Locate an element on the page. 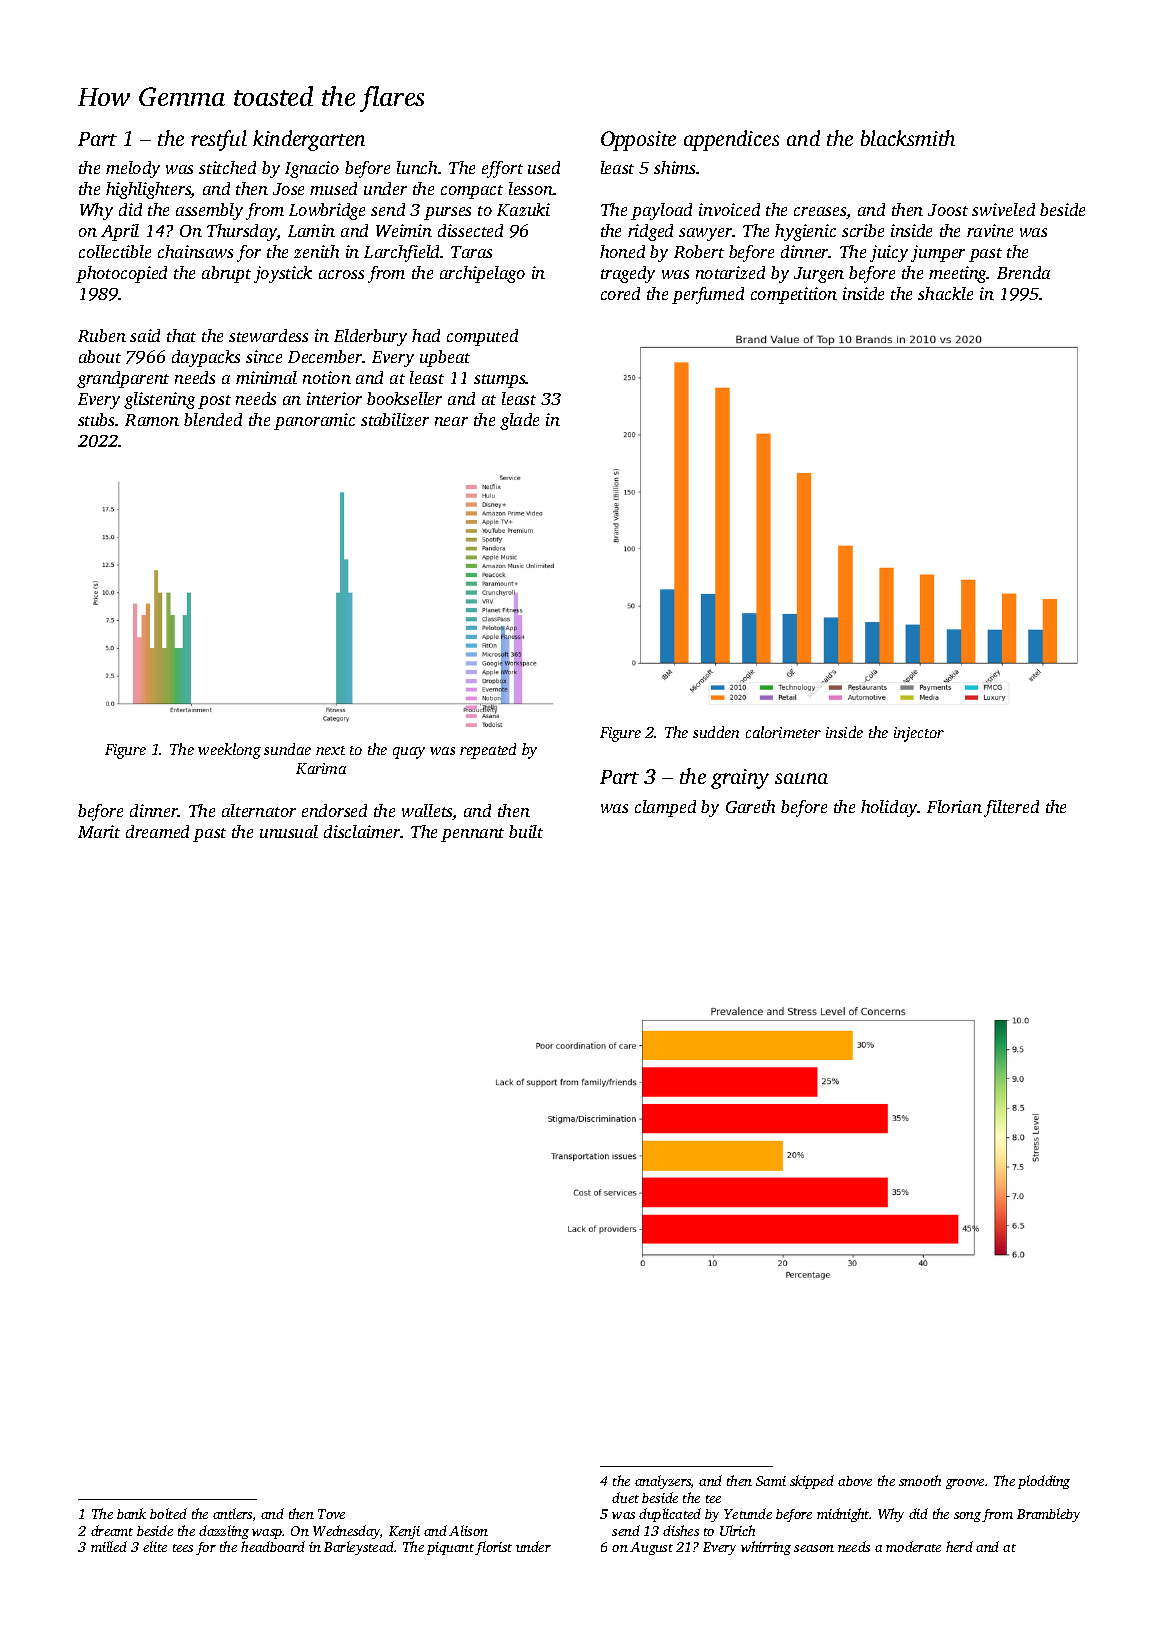 The image size is (1165, 1647). milled is located at coordinates (109, 1546).
